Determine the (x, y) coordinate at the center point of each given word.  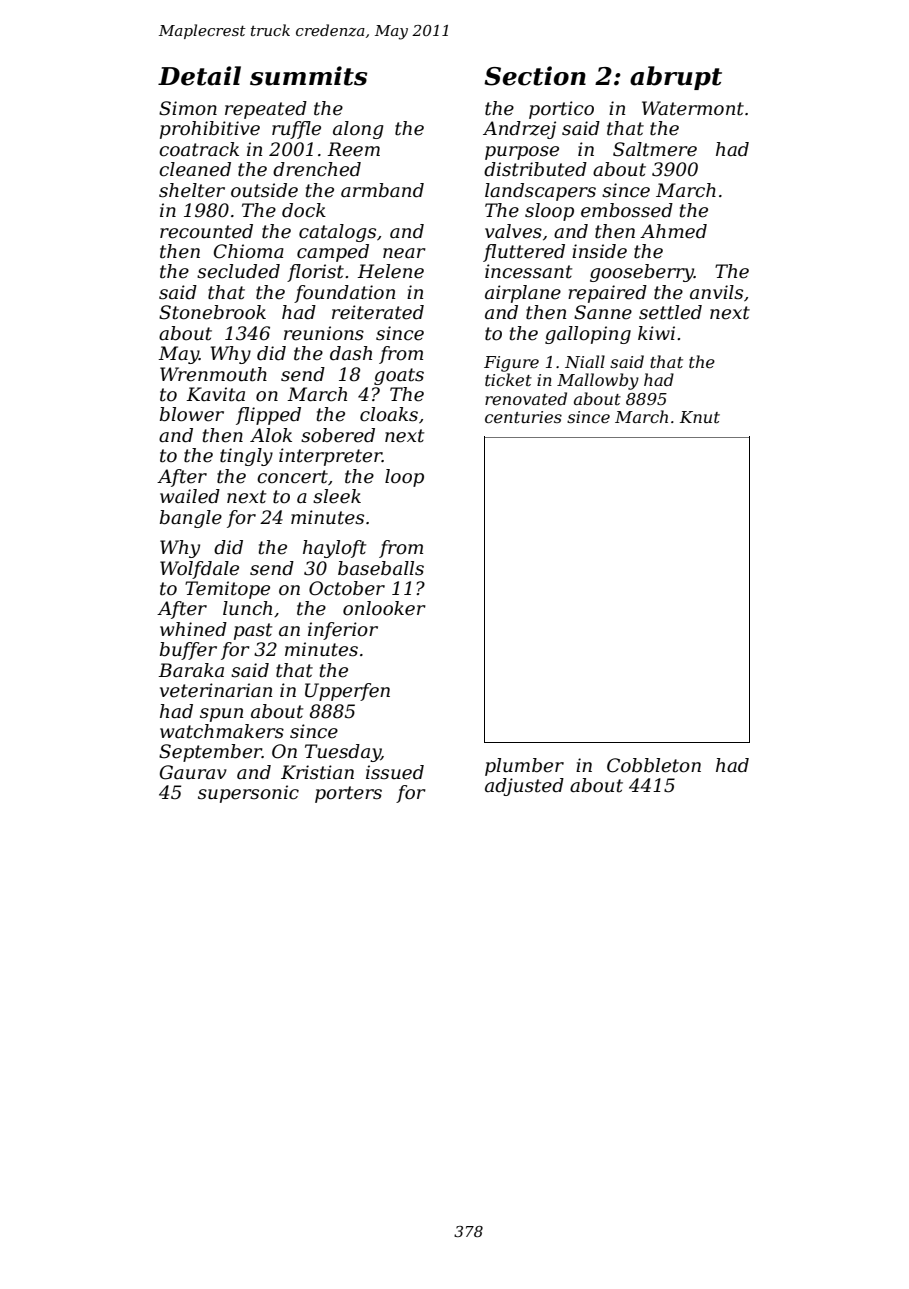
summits (308, 76)
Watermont (693, 108)
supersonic (248, 794)
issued (395, 772)
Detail (199, 76)
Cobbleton (654, 765)
